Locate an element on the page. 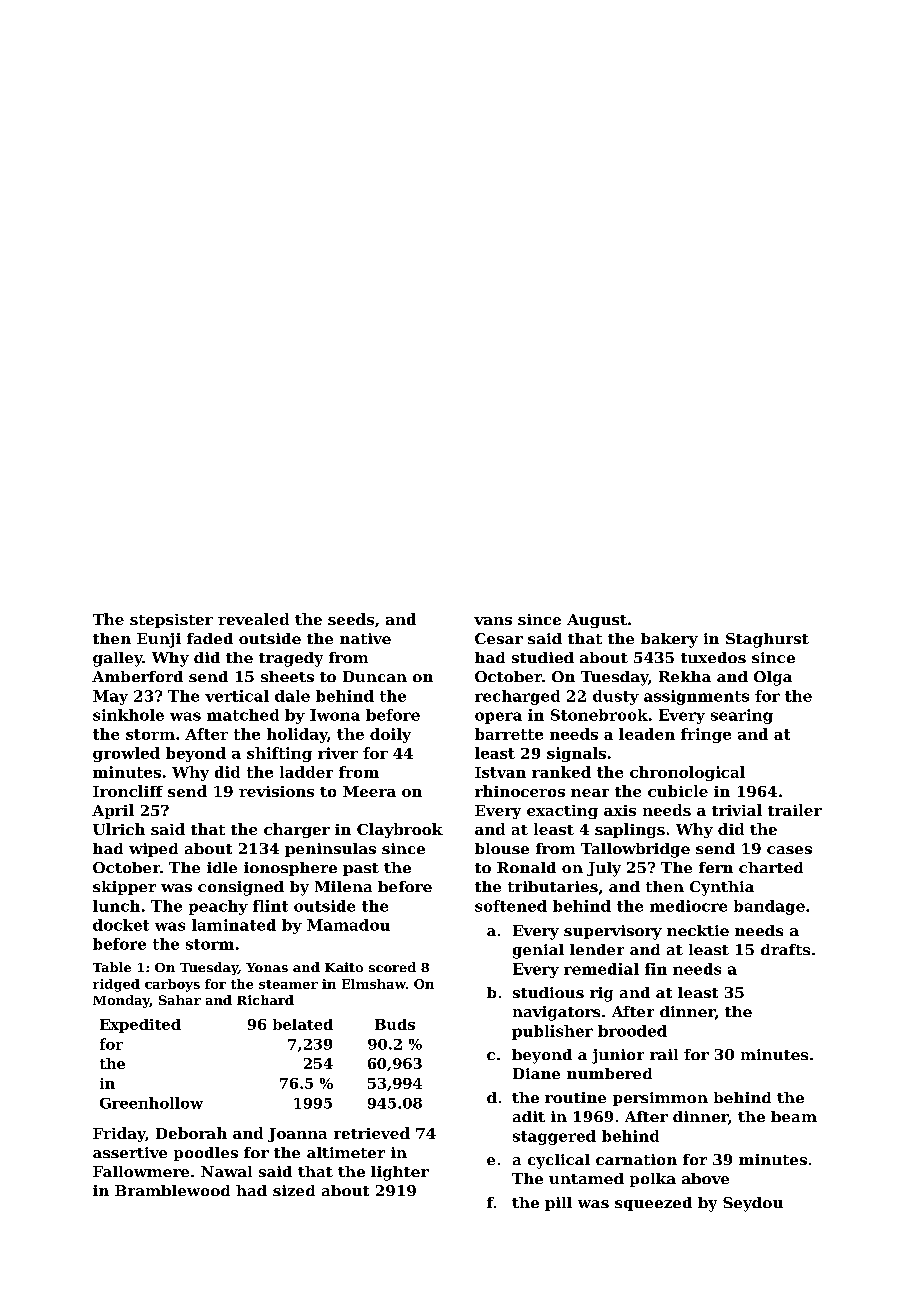 Image resolution: width=924 pixels, height=1308 pixels. Duncan is located at coordinates (375, 676).
